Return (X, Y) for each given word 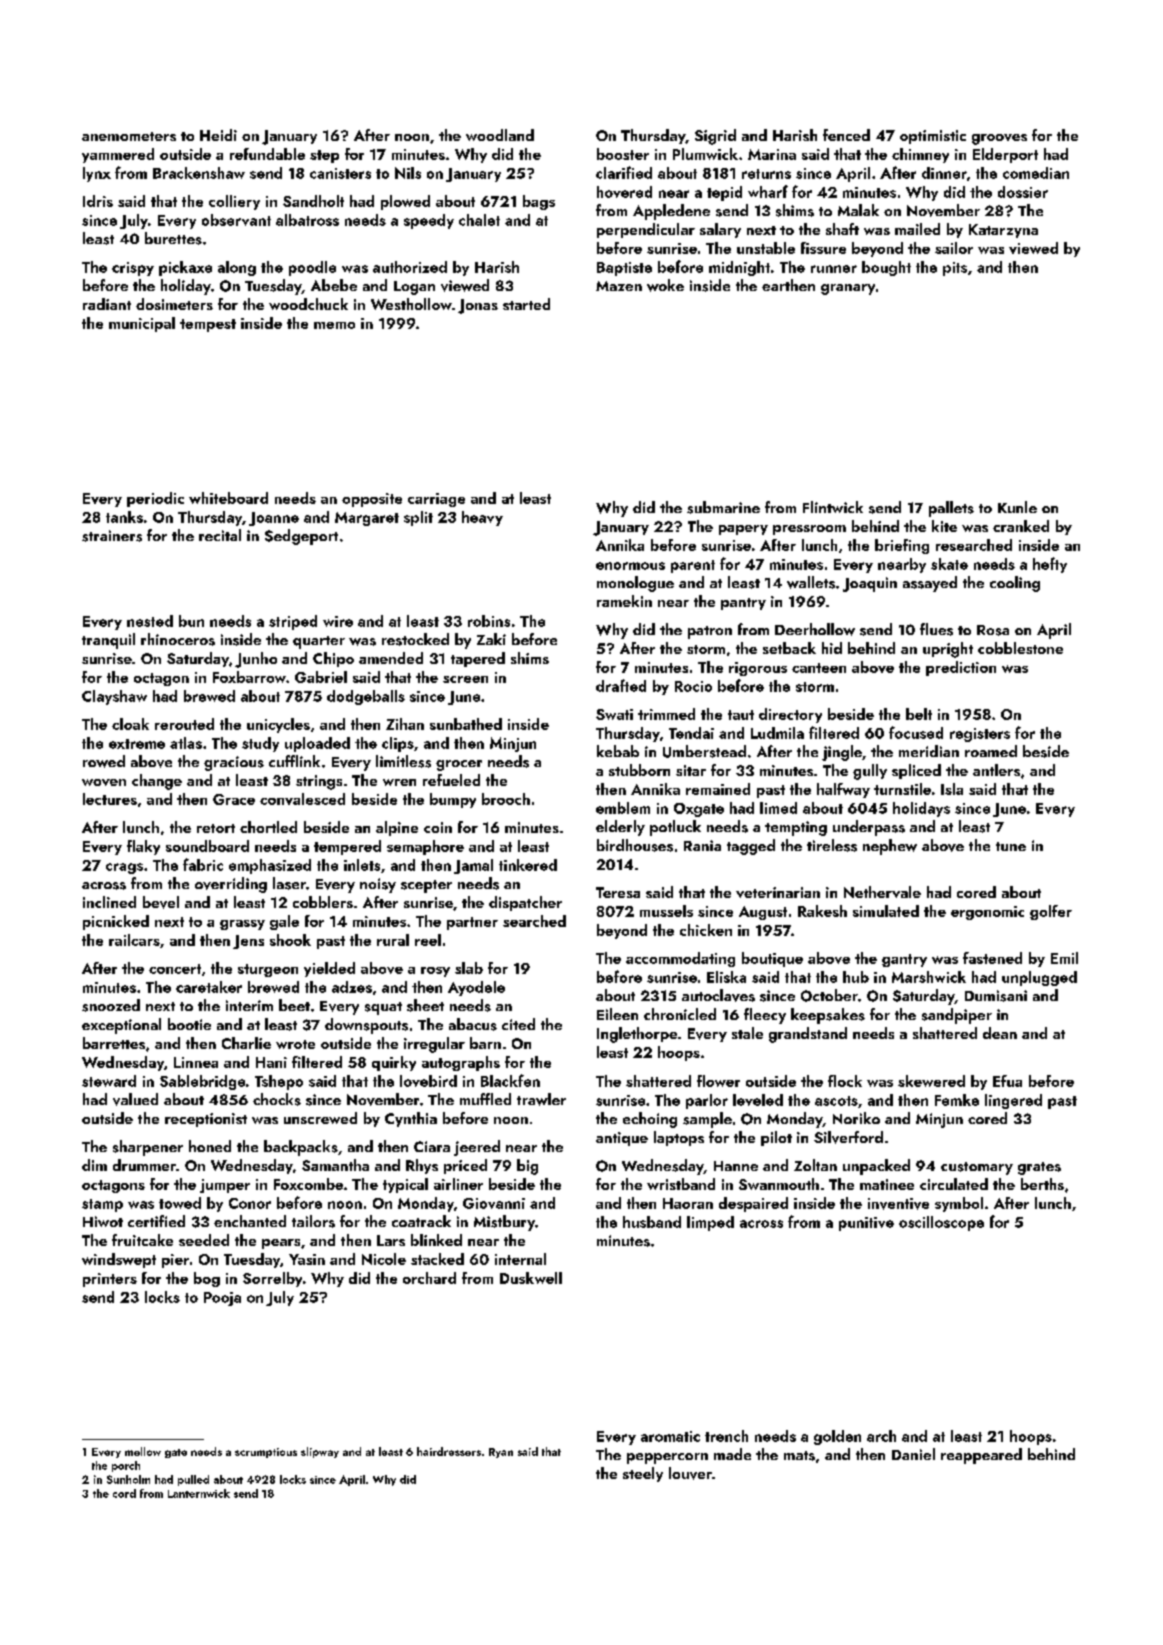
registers (980, 735)
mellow (143, 1451)
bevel (161, 902)
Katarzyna (1003, 231)
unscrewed (320, 1118)
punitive (866, 1224)
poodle (312, 268)
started (526, 304)
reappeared (981, 1456)
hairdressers (449, 1451)
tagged (751, 847)
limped (710, 1223)
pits (955, 269)
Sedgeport (301, 537)
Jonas (478, 306)
